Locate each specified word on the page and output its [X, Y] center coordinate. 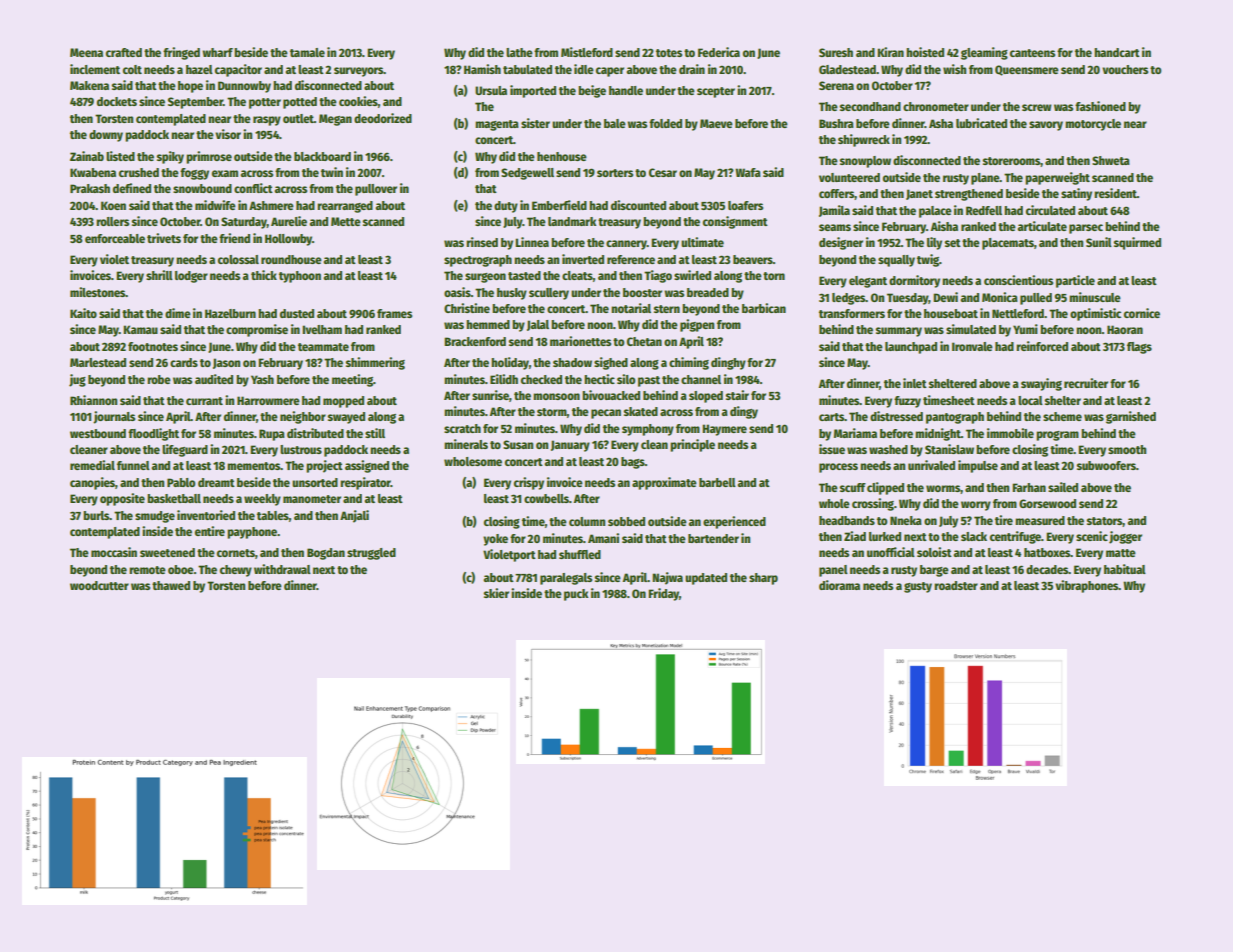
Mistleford [587, 52]
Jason [226, 363]
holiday [510, 363]
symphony [648, 430]
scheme [1062, 416]
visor [228, 134]
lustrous [301, 449]
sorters [615, 173]
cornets [236, 553]
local [1030, 400]
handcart [1117, 52]
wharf [217, 52]
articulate [1042, 226]
